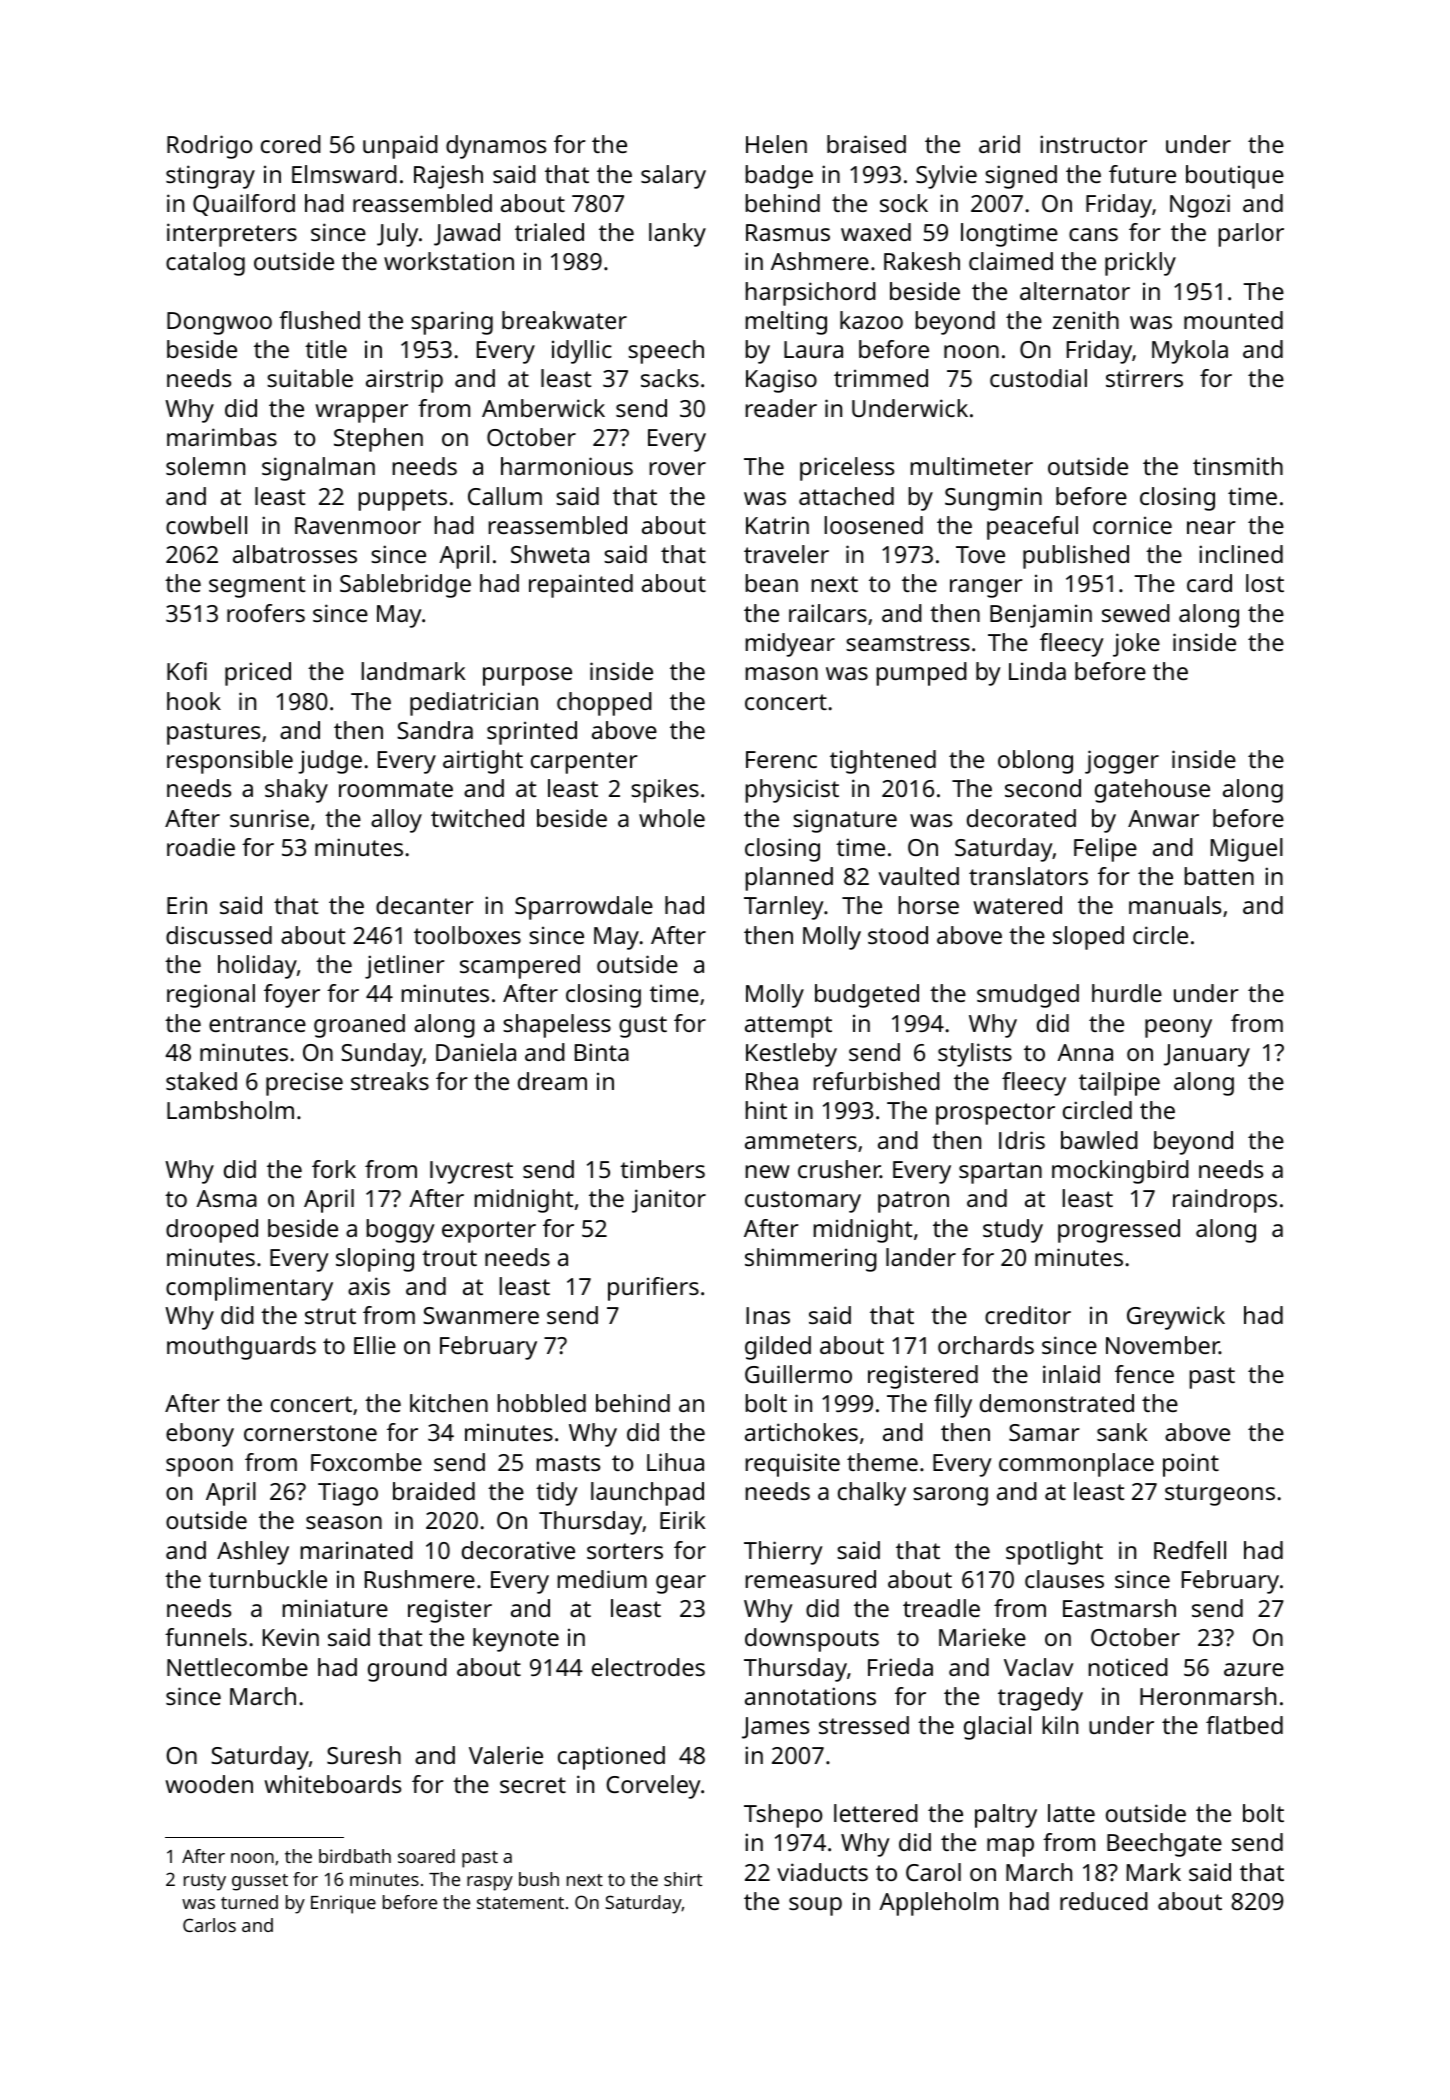 This page has height=2100, width=1450. Describe the element at coordinates (209, 1925) in the page. I see `Carlos` at that location.
